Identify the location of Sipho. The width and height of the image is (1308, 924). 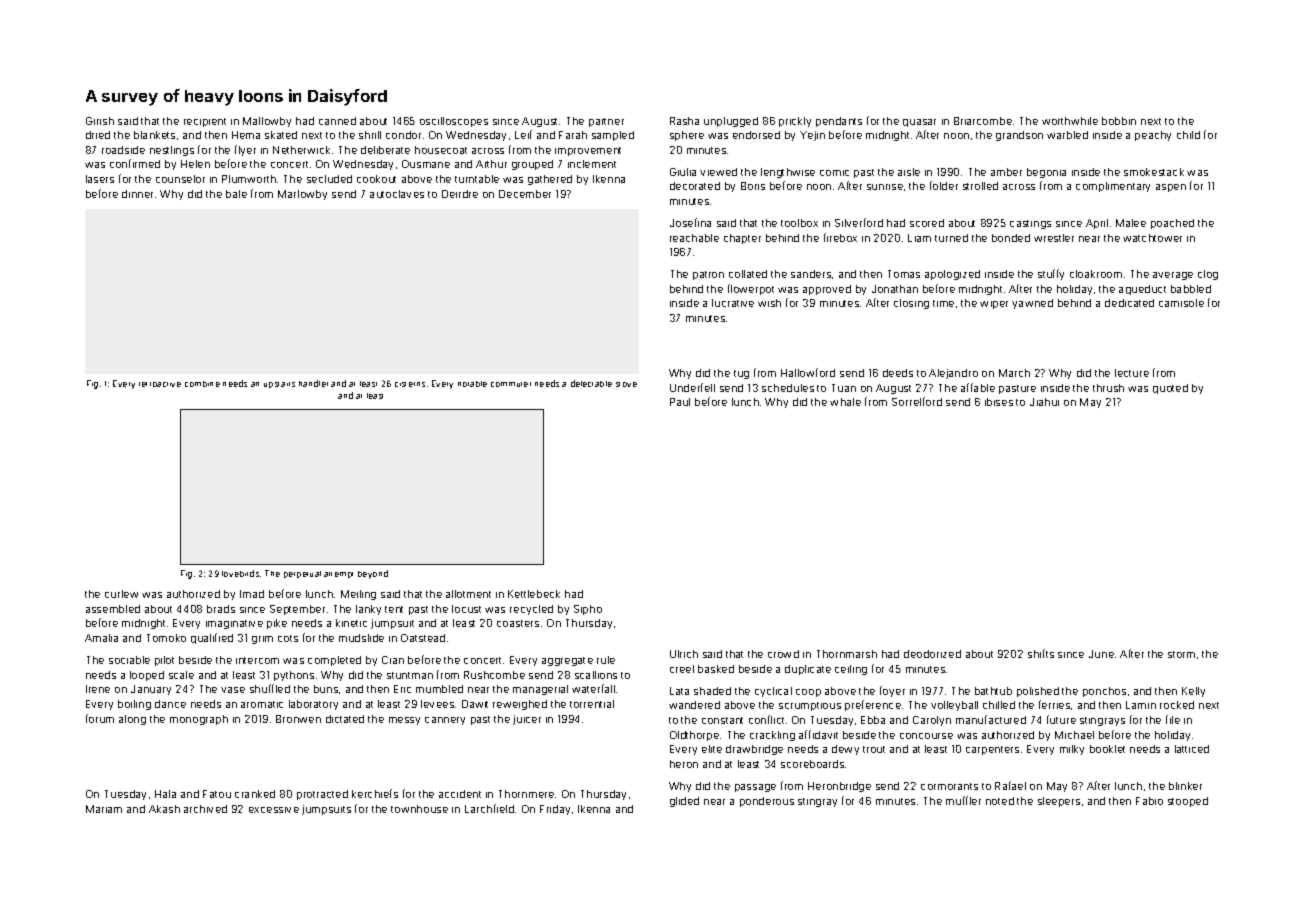
(588, 610).
